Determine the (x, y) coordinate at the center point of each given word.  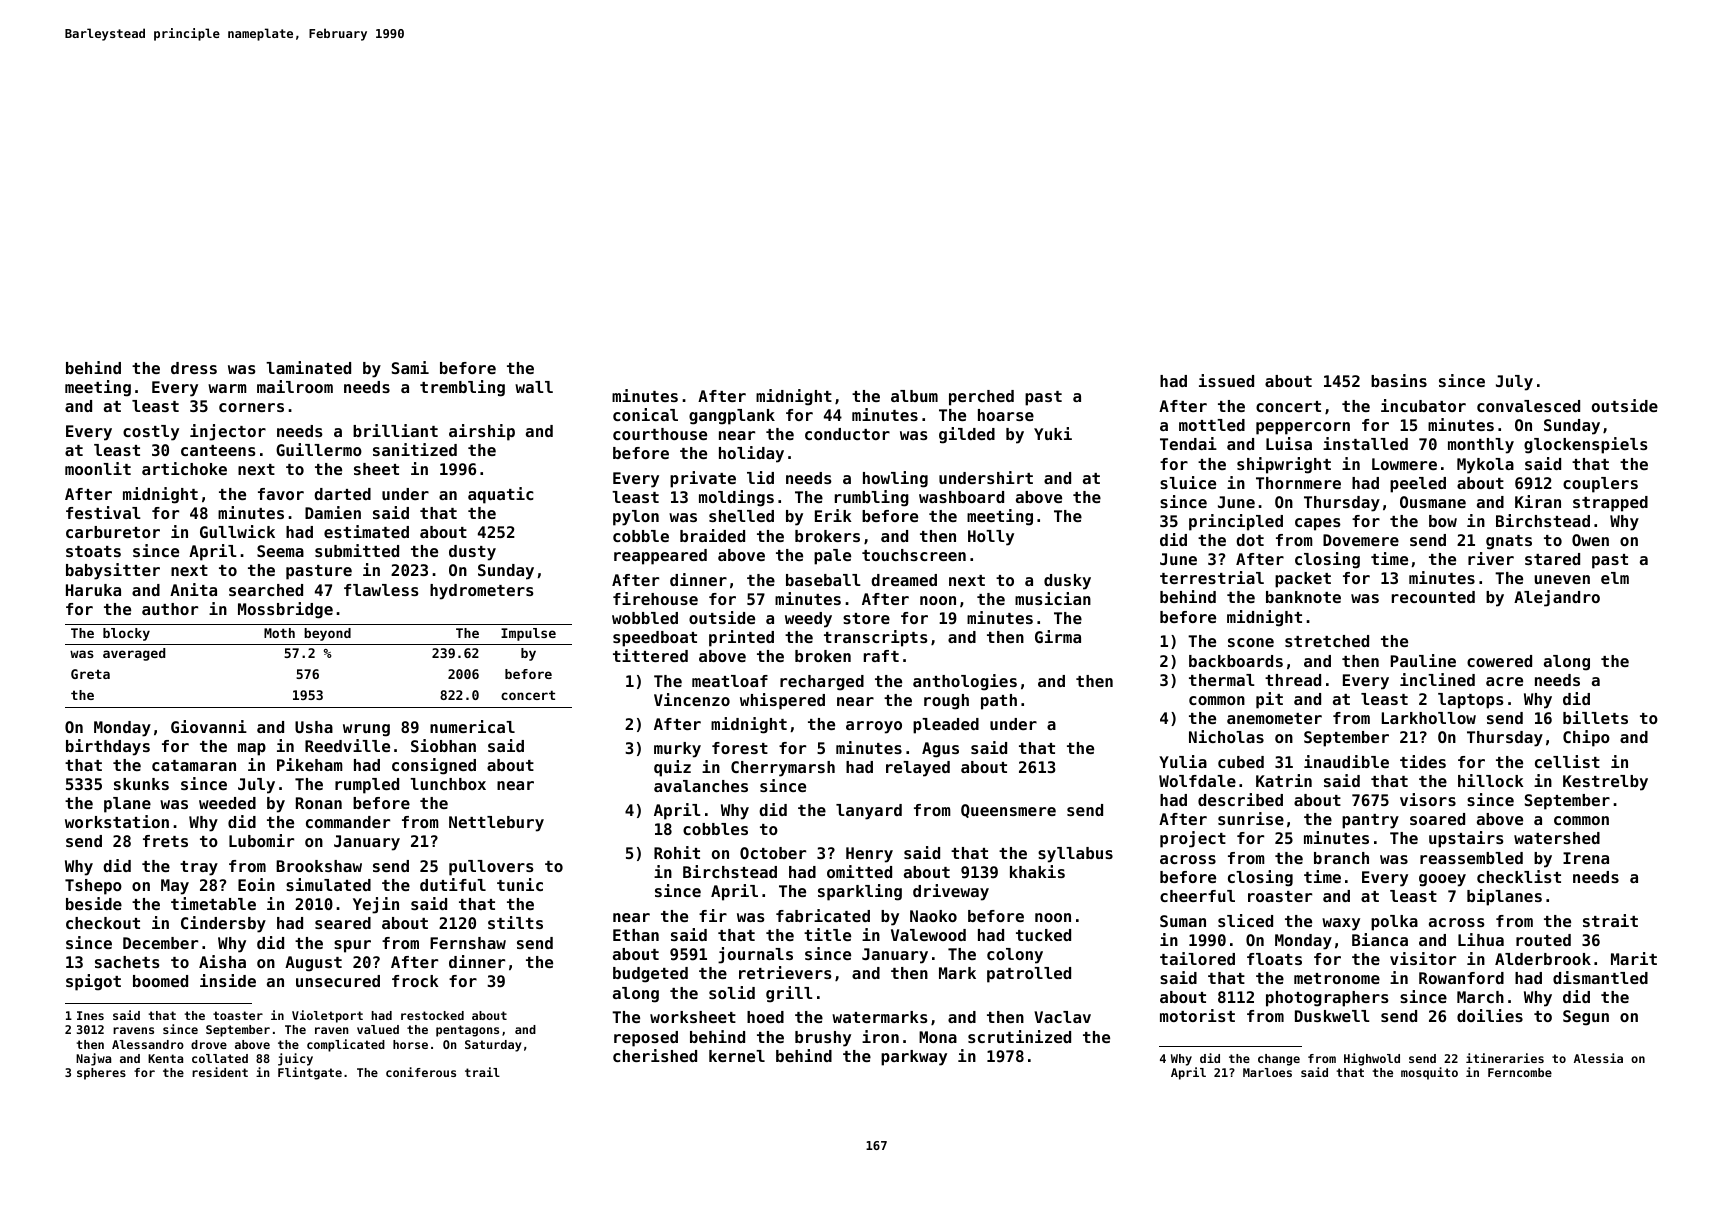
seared (343, 923)
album (914, 396)
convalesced (1528, 406)
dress (194, 368)
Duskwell (1332, 1016)
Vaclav (1062, 1017)
